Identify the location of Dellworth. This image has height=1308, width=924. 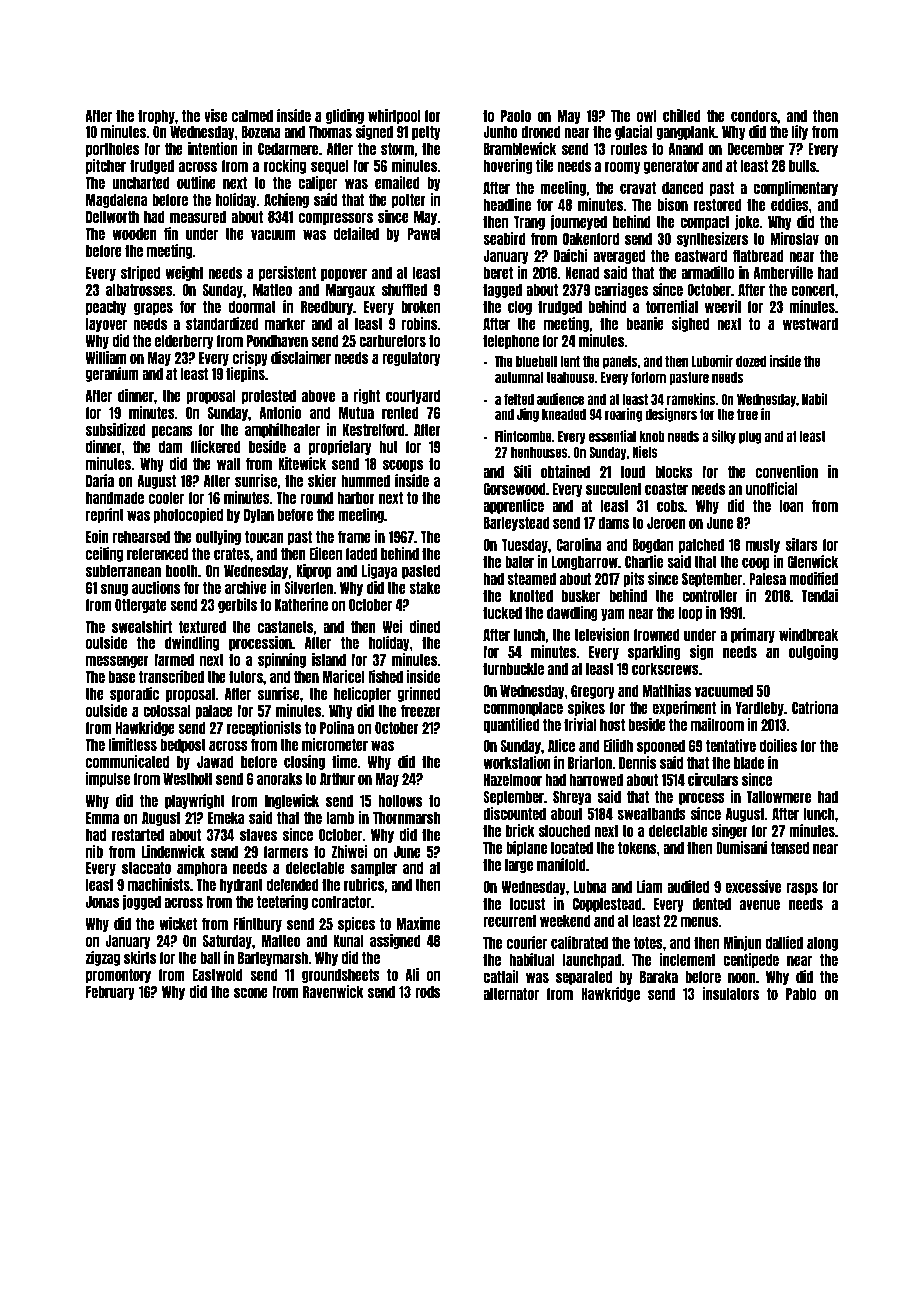
(112, 217).
